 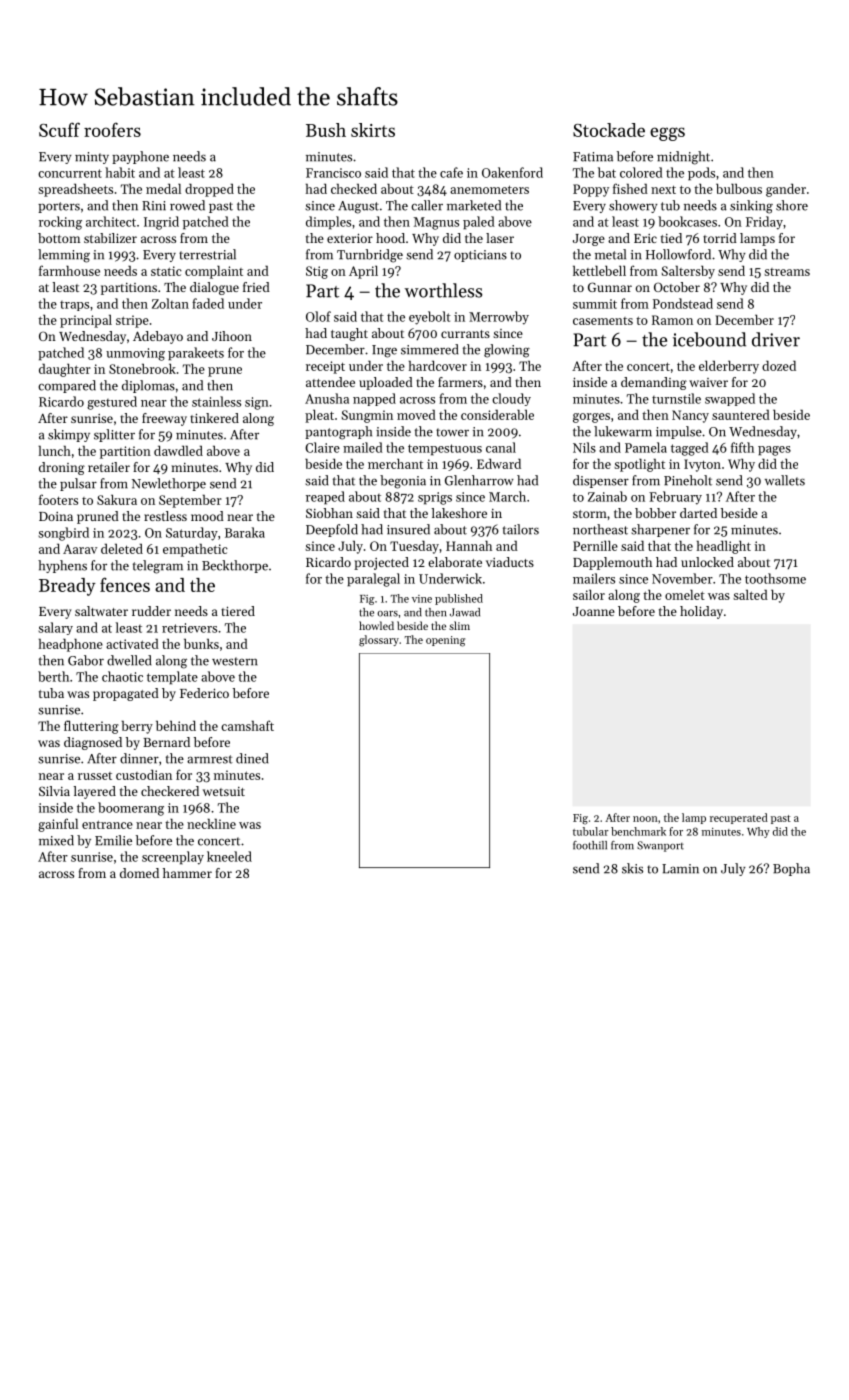 What do you see at coordinates (422, 599) in the screenshot?
I see `vine` at bounding box center [422, 599].
